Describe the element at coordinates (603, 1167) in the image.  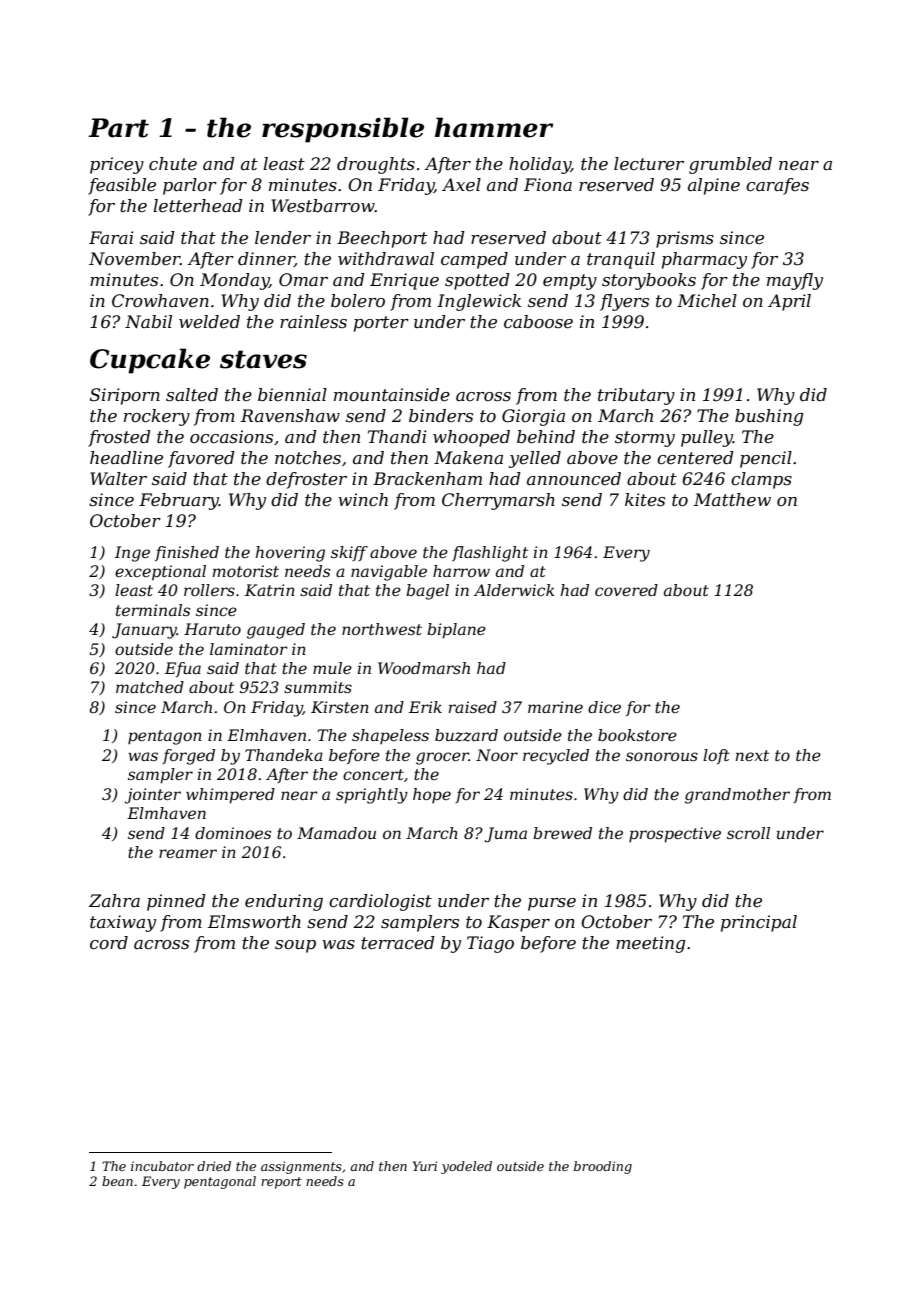
I see `brooding` at that location.
